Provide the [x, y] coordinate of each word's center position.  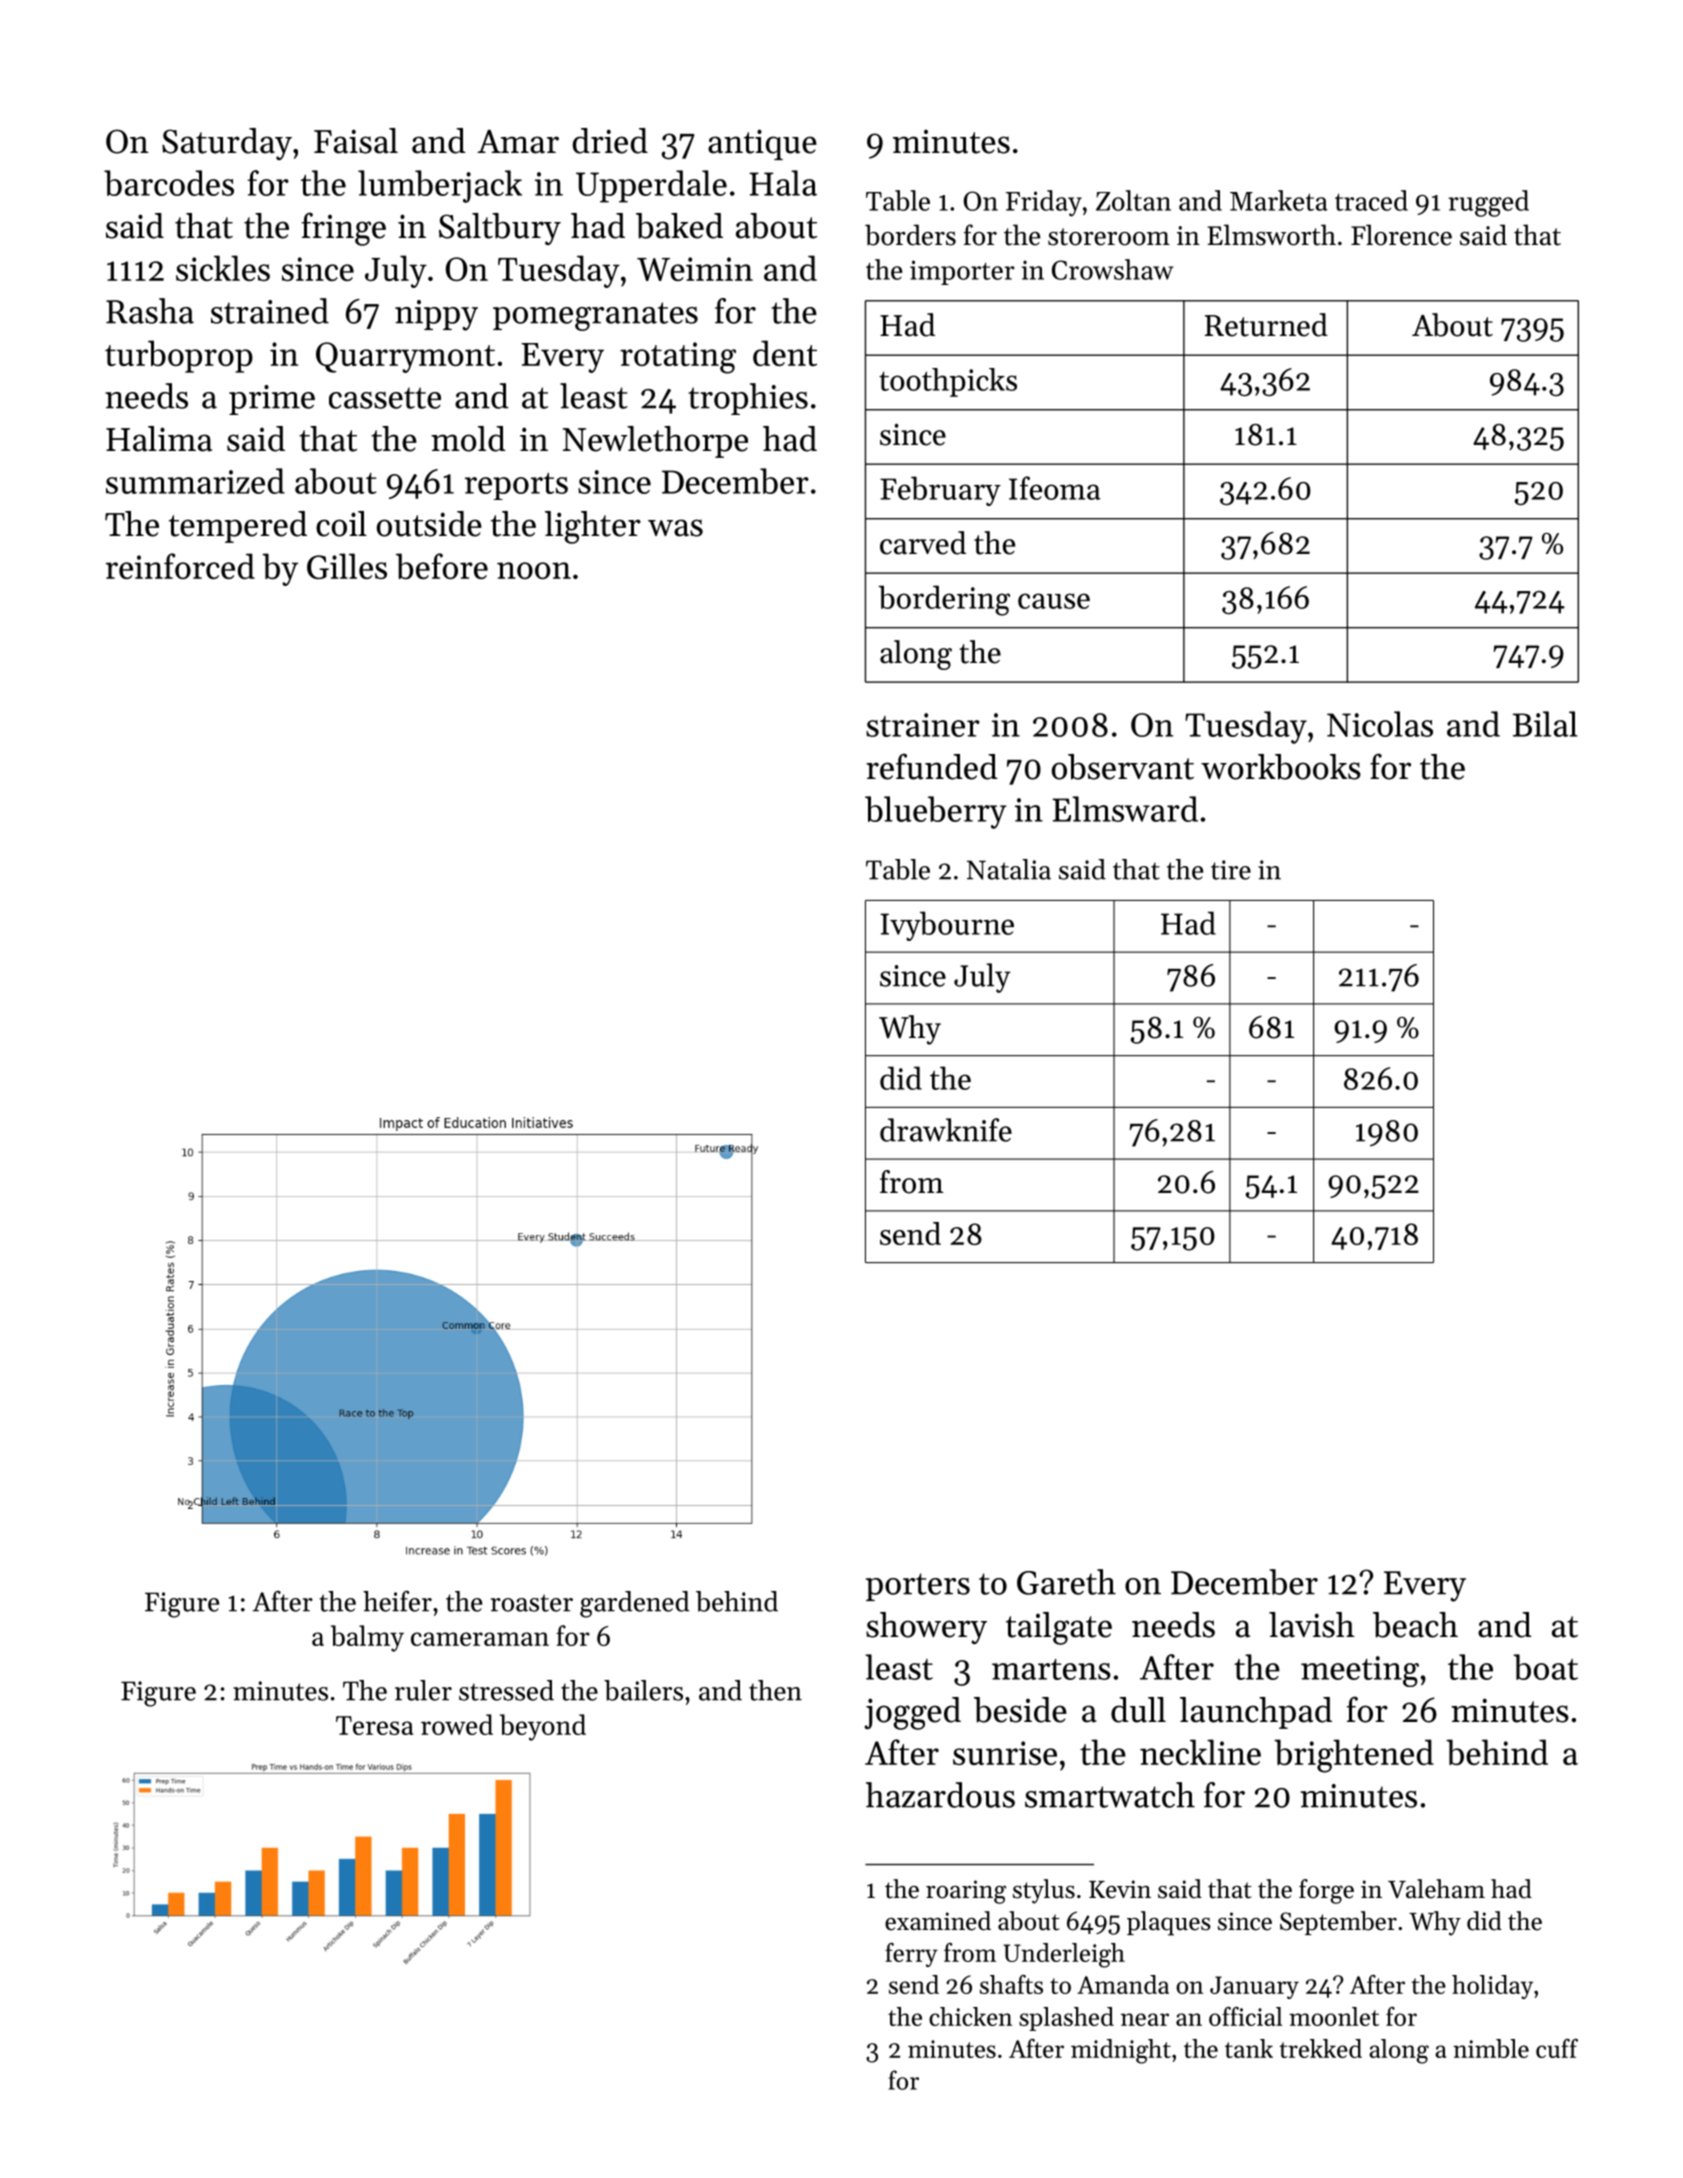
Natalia [1009, 869]
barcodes [169, 183]
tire [1231, 870]
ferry [911, 1955]
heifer [397, 1601]
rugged [1488, 203]
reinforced [180, 566]
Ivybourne [947, 926]
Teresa [374, 1725]
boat [1545, 1667]
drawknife [946, 1130]
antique [762, 144]
